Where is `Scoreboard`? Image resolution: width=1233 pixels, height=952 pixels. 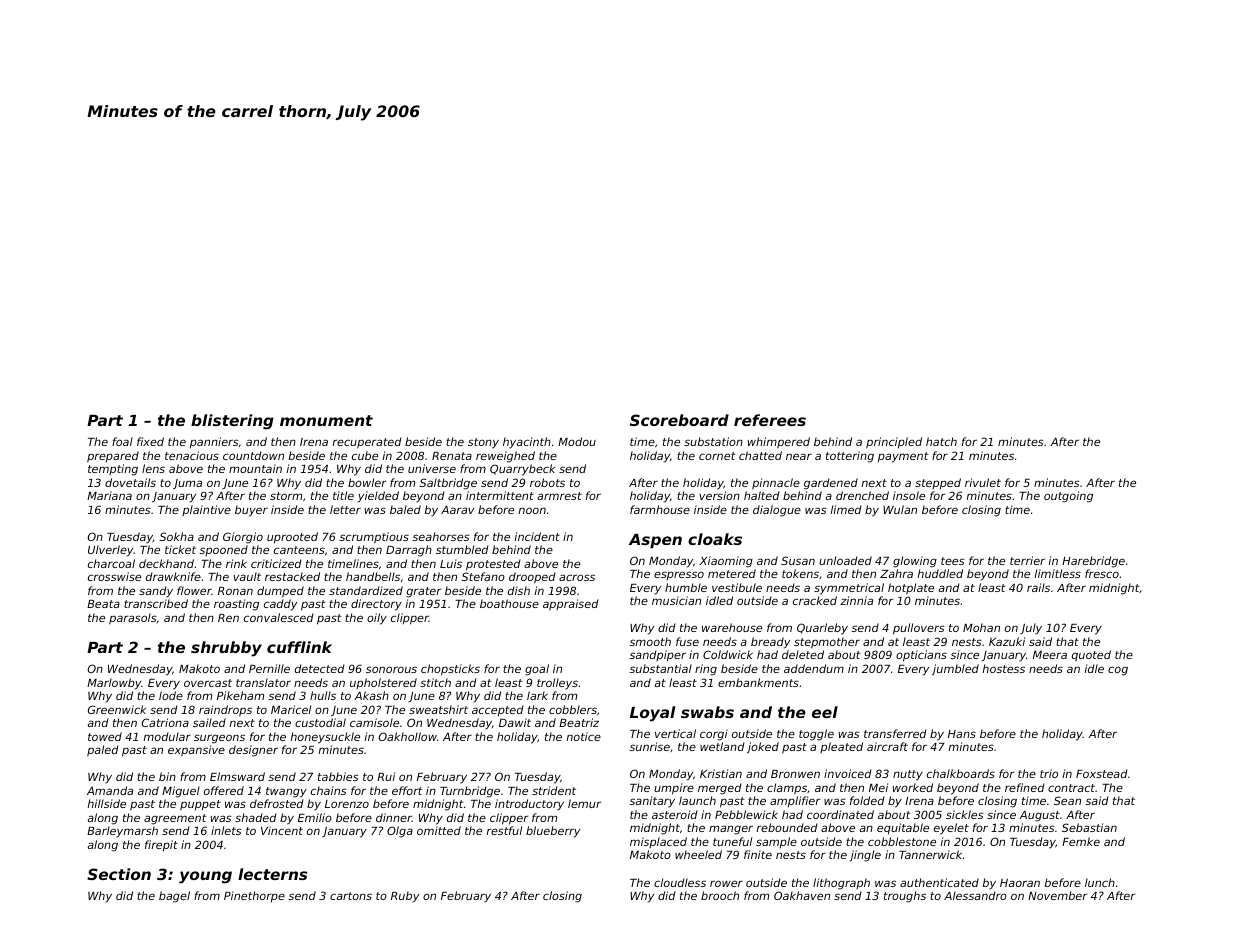 Scoreboard is located at coordinates (679, 420).
